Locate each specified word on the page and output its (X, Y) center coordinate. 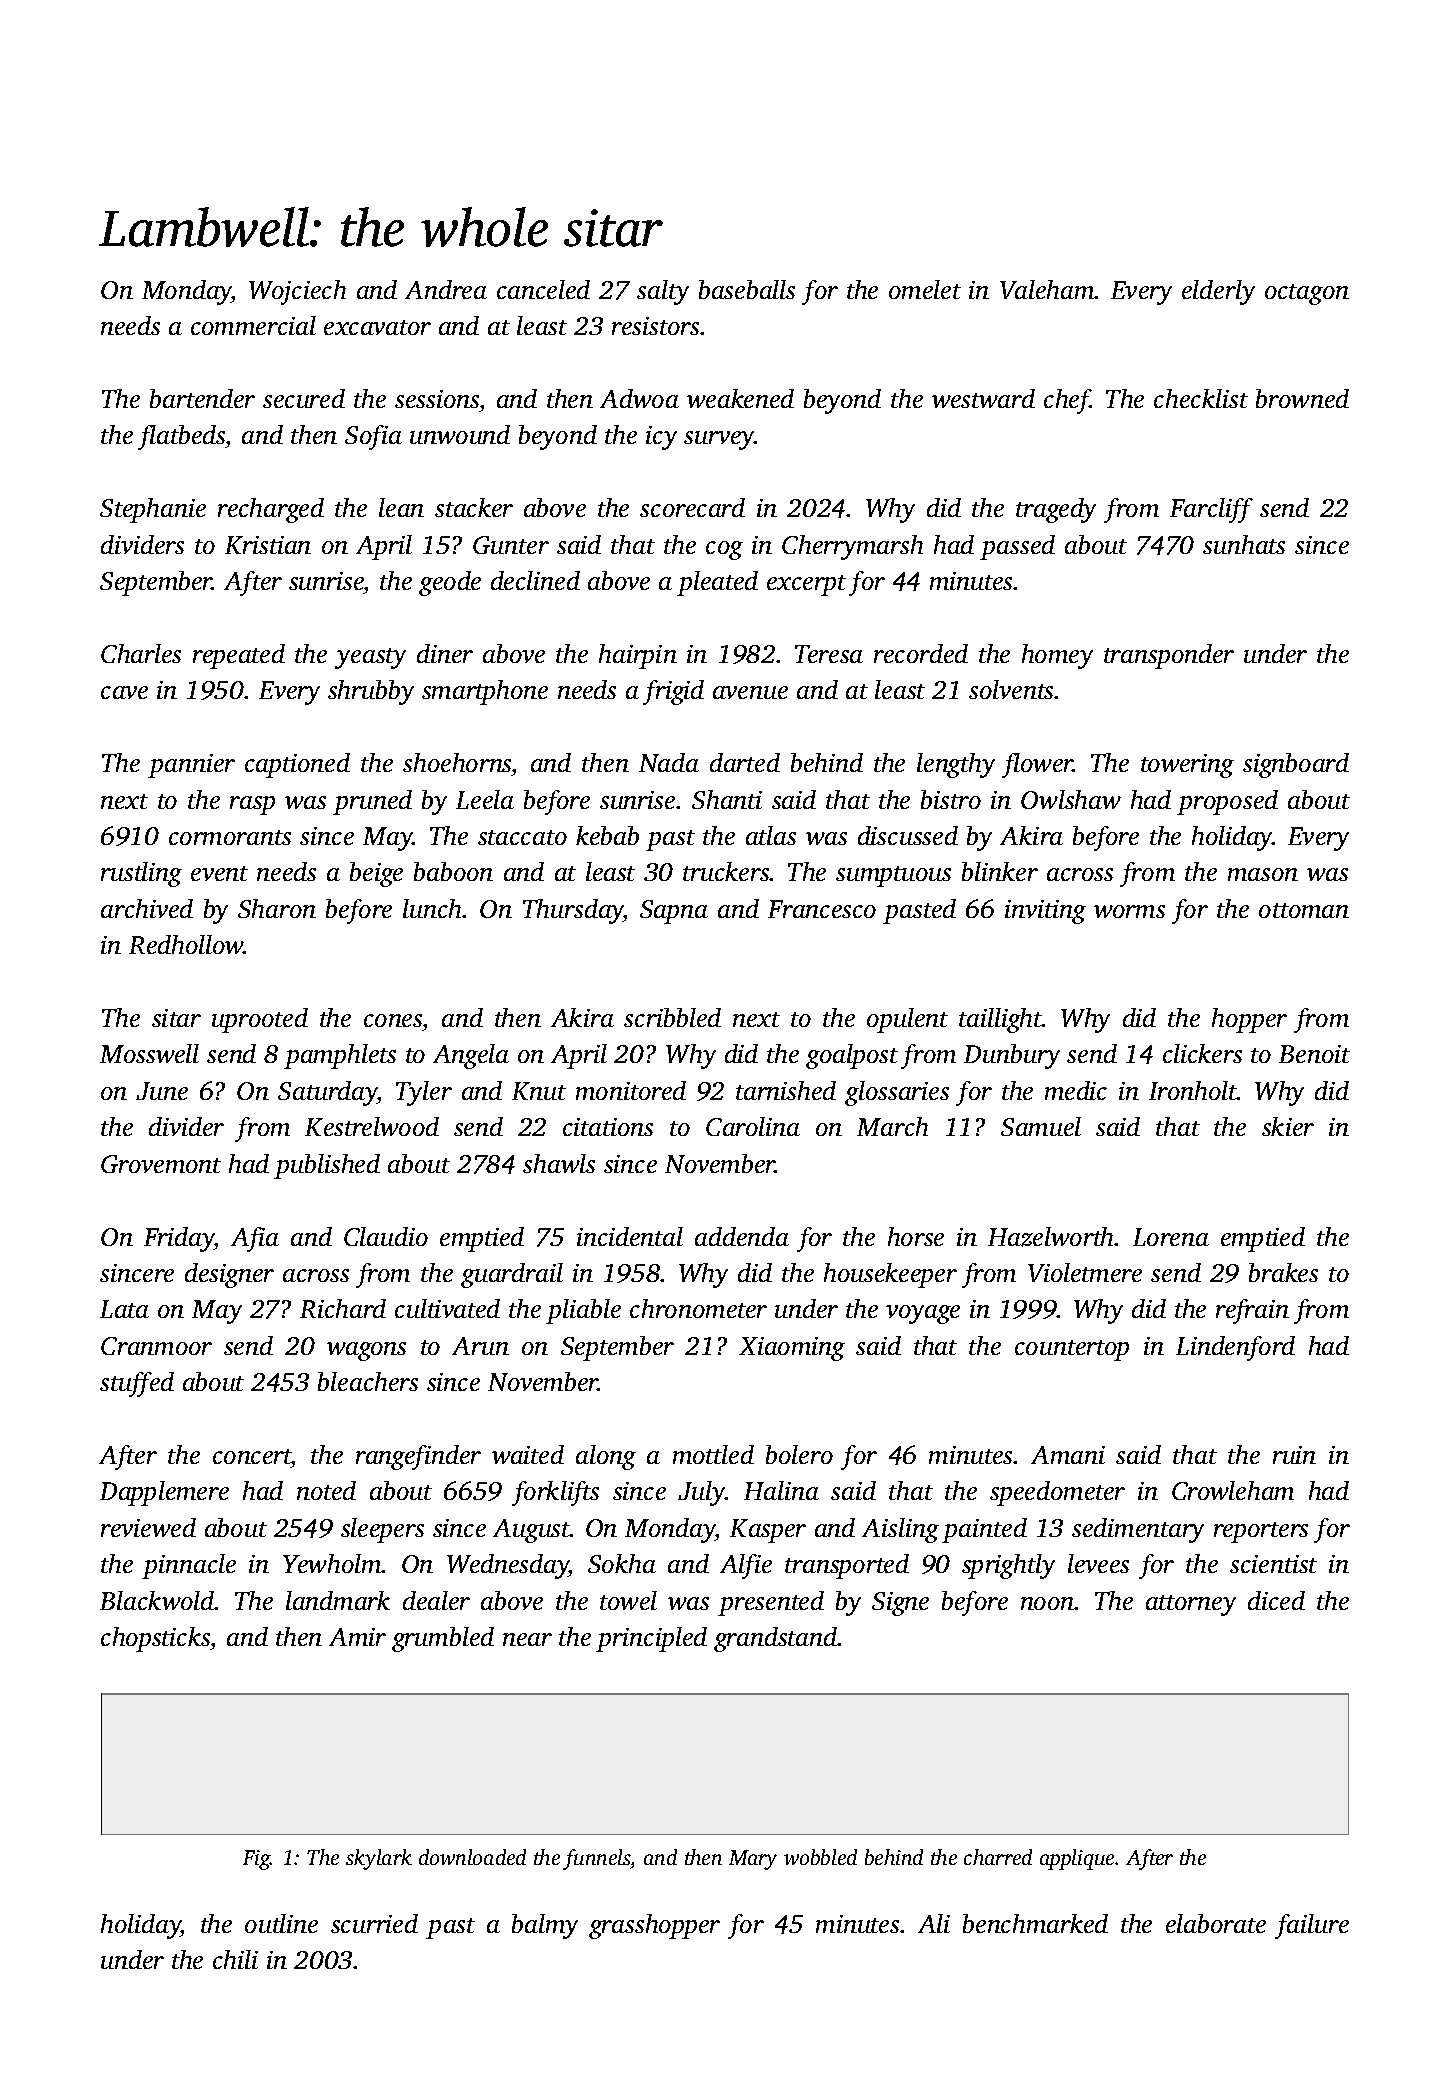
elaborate (1216, 1923)
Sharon (277, 908)
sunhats (1244, 544)
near (527, 1639)
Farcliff (1211, 510)
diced (1276, 1600)
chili (235, 1959)
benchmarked (1035, 1923)
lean (401, 507)
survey (719, 440)
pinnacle (189, 1566)
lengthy (956, 765)
